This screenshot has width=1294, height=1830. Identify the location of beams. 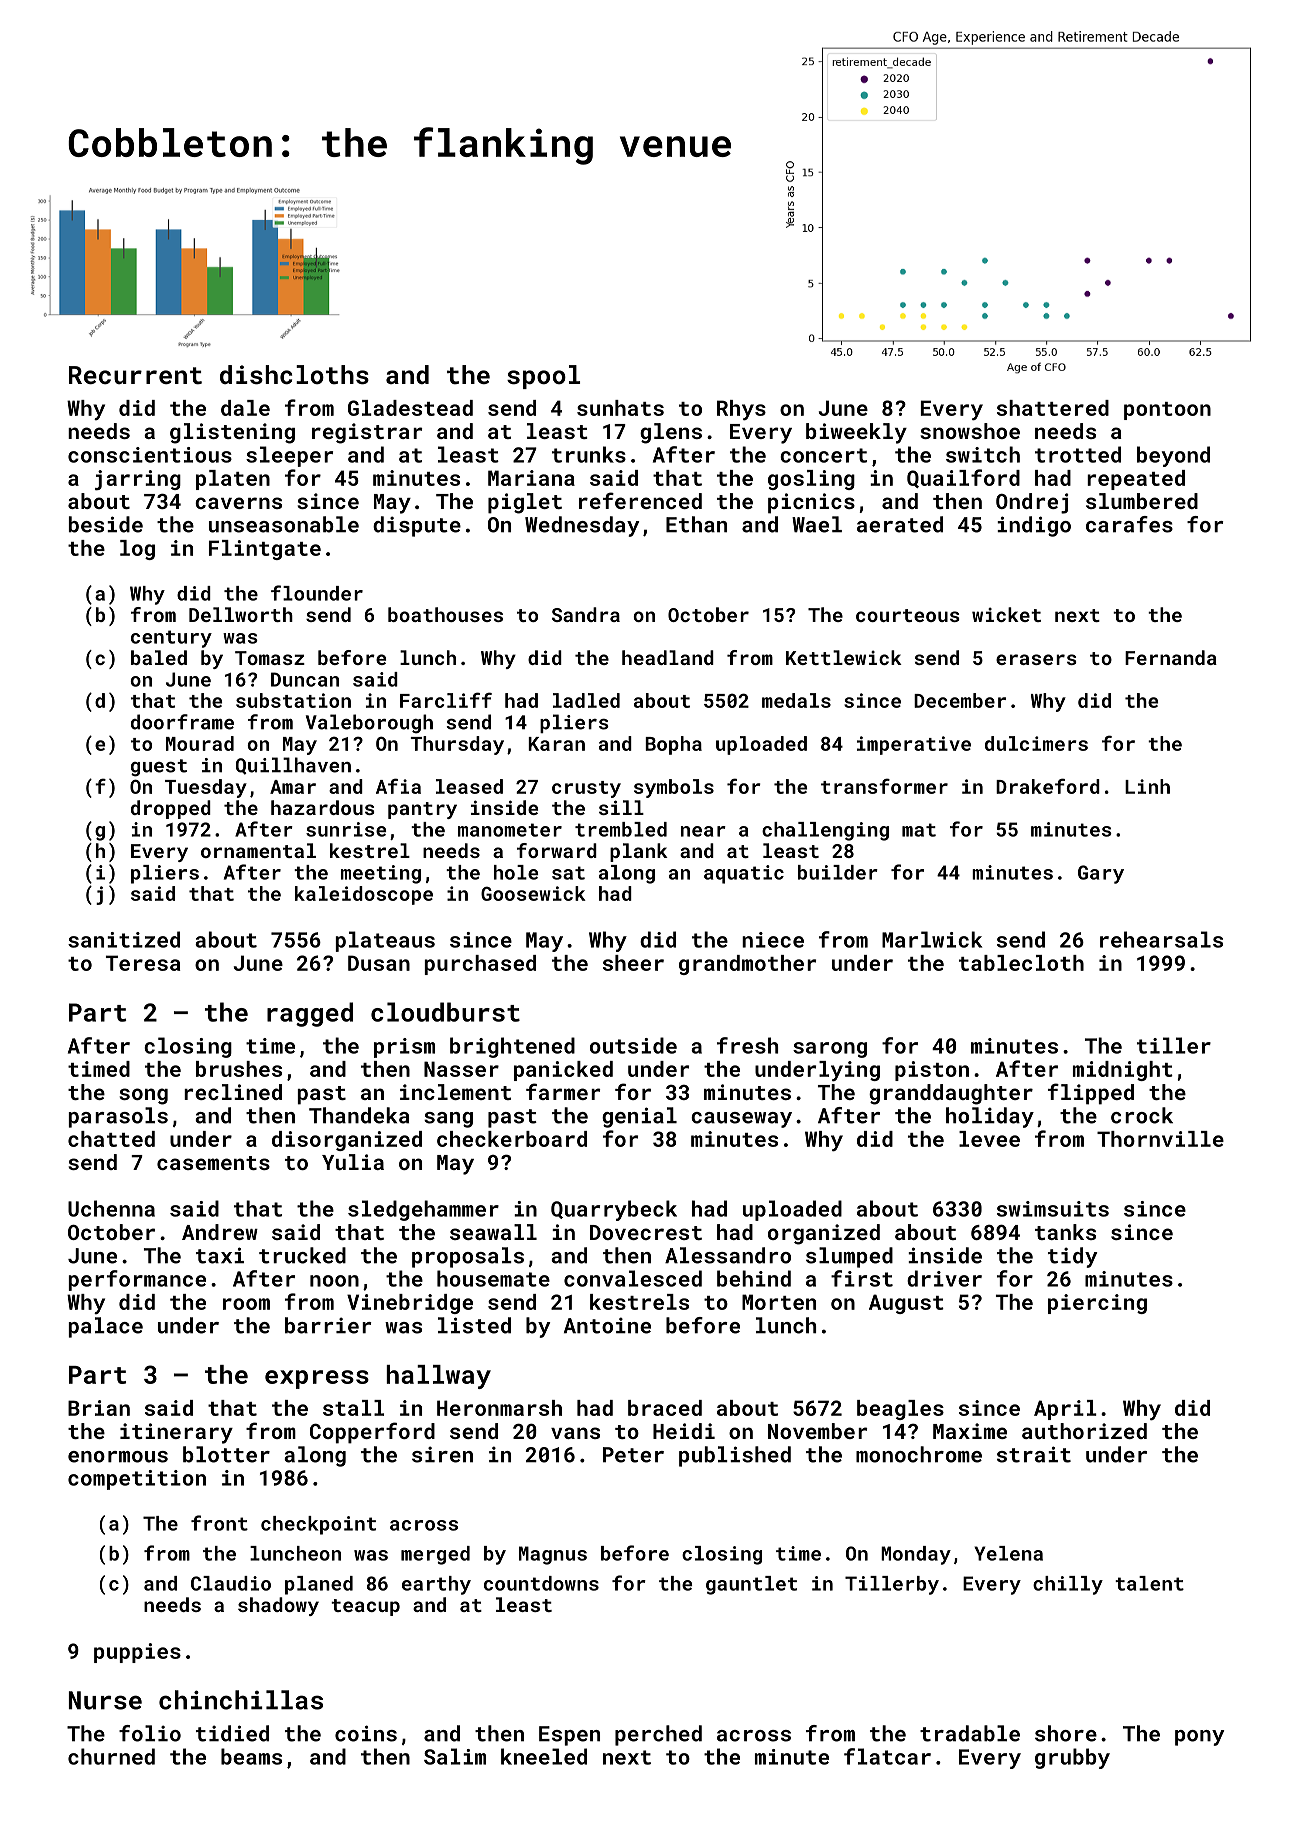
(251, 1756).
